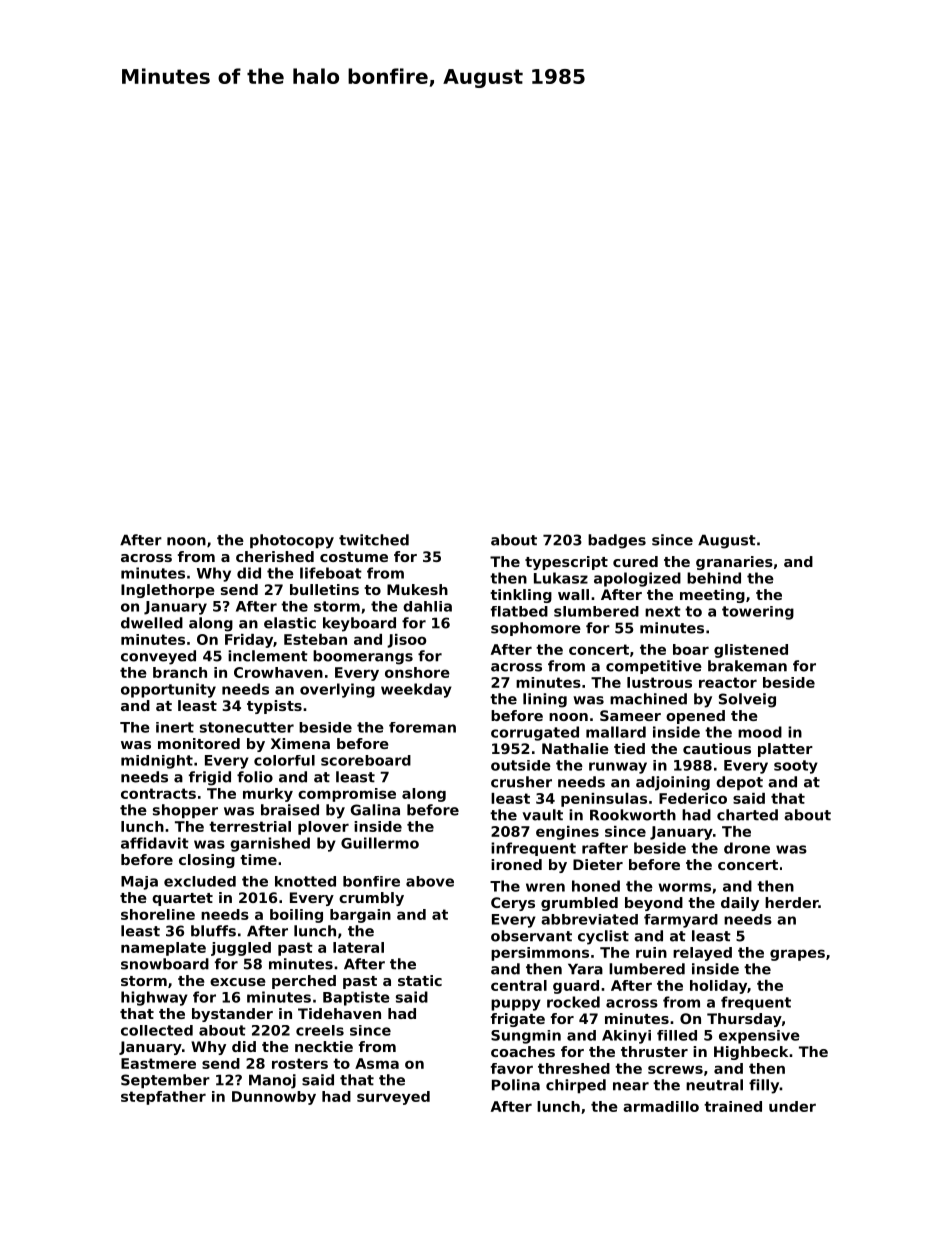 The image size is (952, 1233). I want to click on grapes, so click(797, 955).
